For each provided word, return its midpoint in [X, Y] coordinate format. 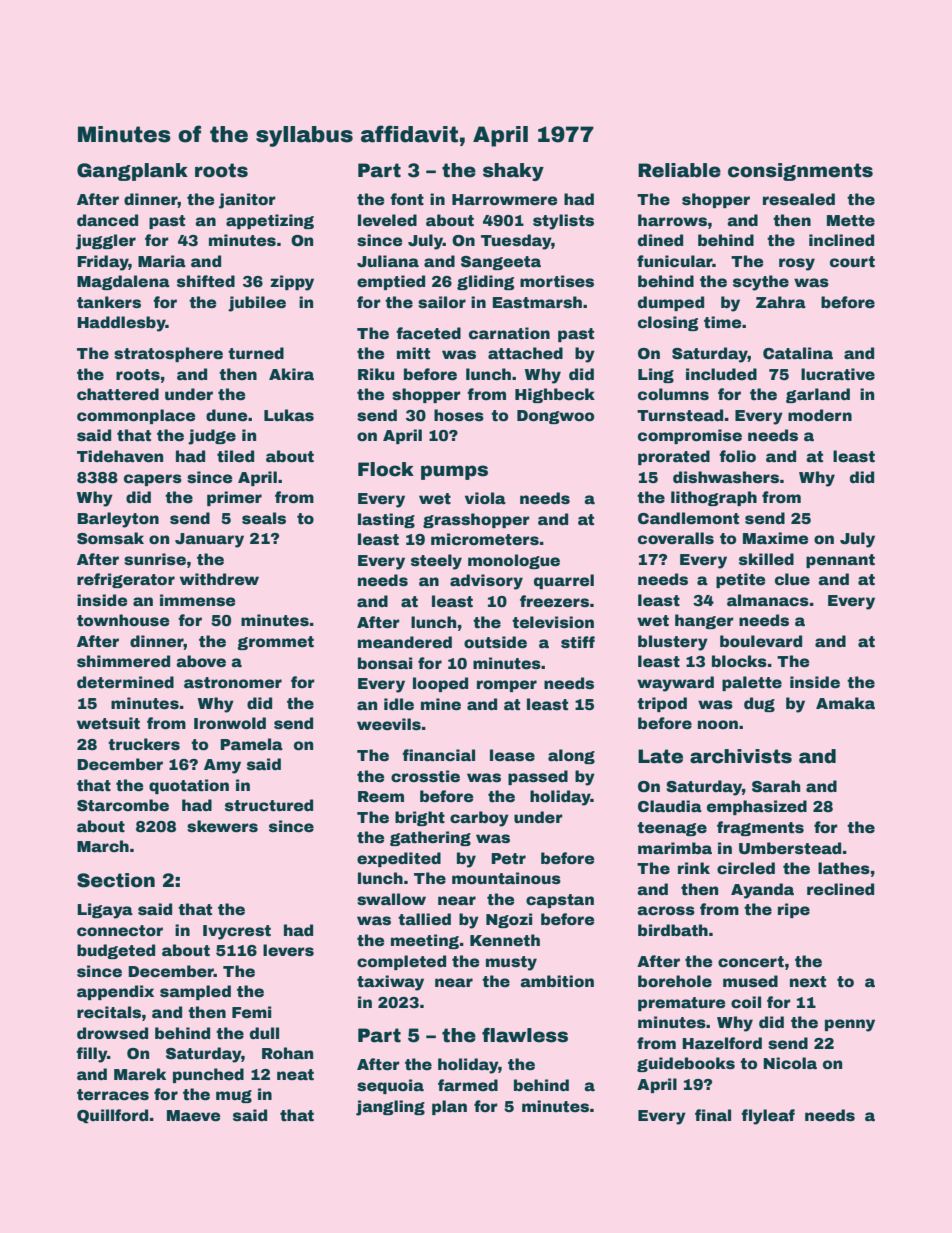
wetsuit [108, 723]
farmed [468, 1085]
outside [495, 642]
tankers [109, 302]
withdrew [219, 579]
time [722, 322]
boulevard [761, 641]
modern [820, 415]
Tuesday [516, 242]
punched [208, 1075]
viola [485, 498]
